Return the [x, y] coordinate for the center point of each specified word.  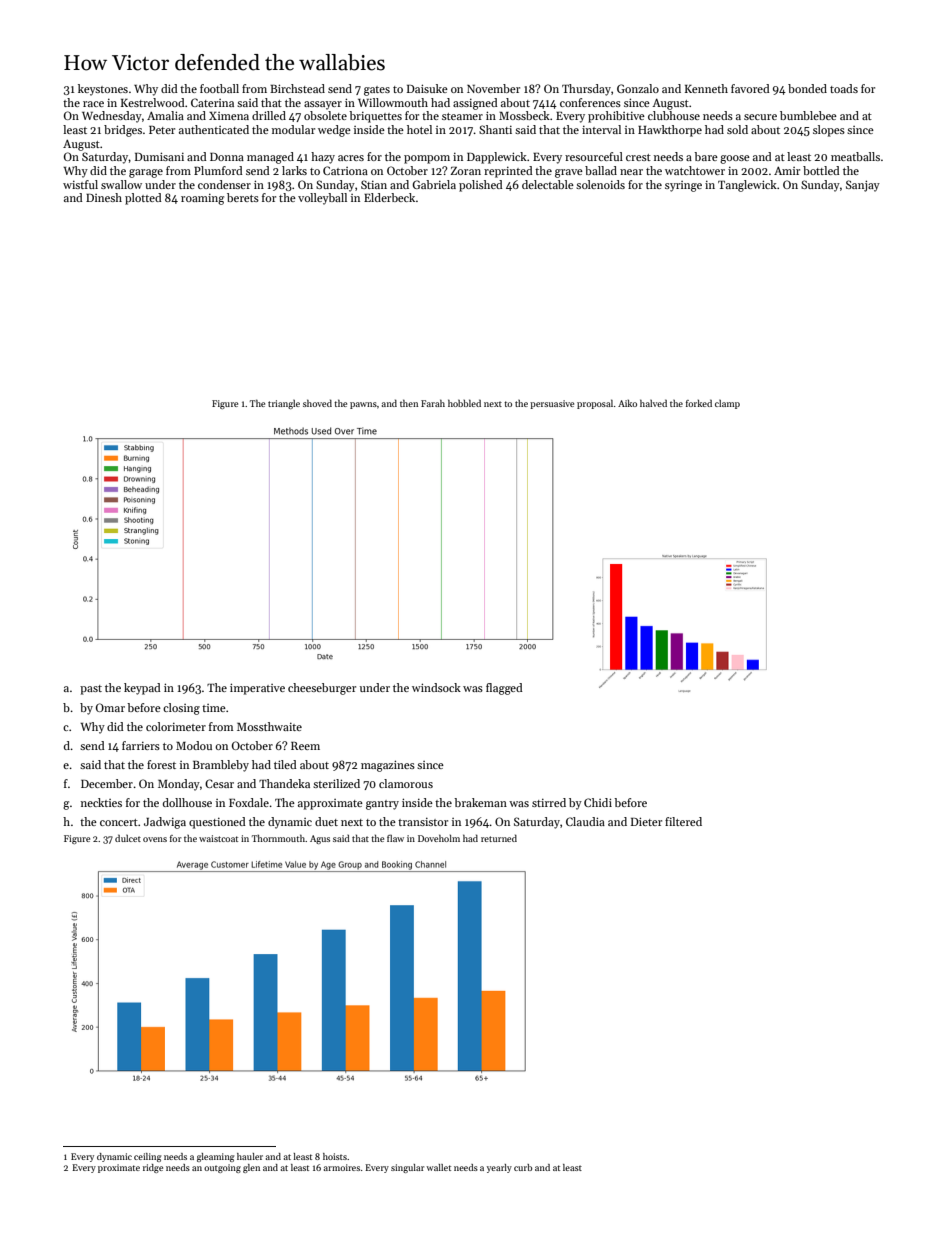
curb [523, 1167]
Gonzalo [638, 88]
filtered [683, 821]
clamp [727, 404]
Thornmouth [278, 838]
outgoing [222, 1168]
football [219, 88]
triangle [284, 404]
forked [699, 403]
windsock [436, 687]
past [91, 690]
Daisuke [427, 88]
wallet [438, 1167]
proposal [595, 404]
